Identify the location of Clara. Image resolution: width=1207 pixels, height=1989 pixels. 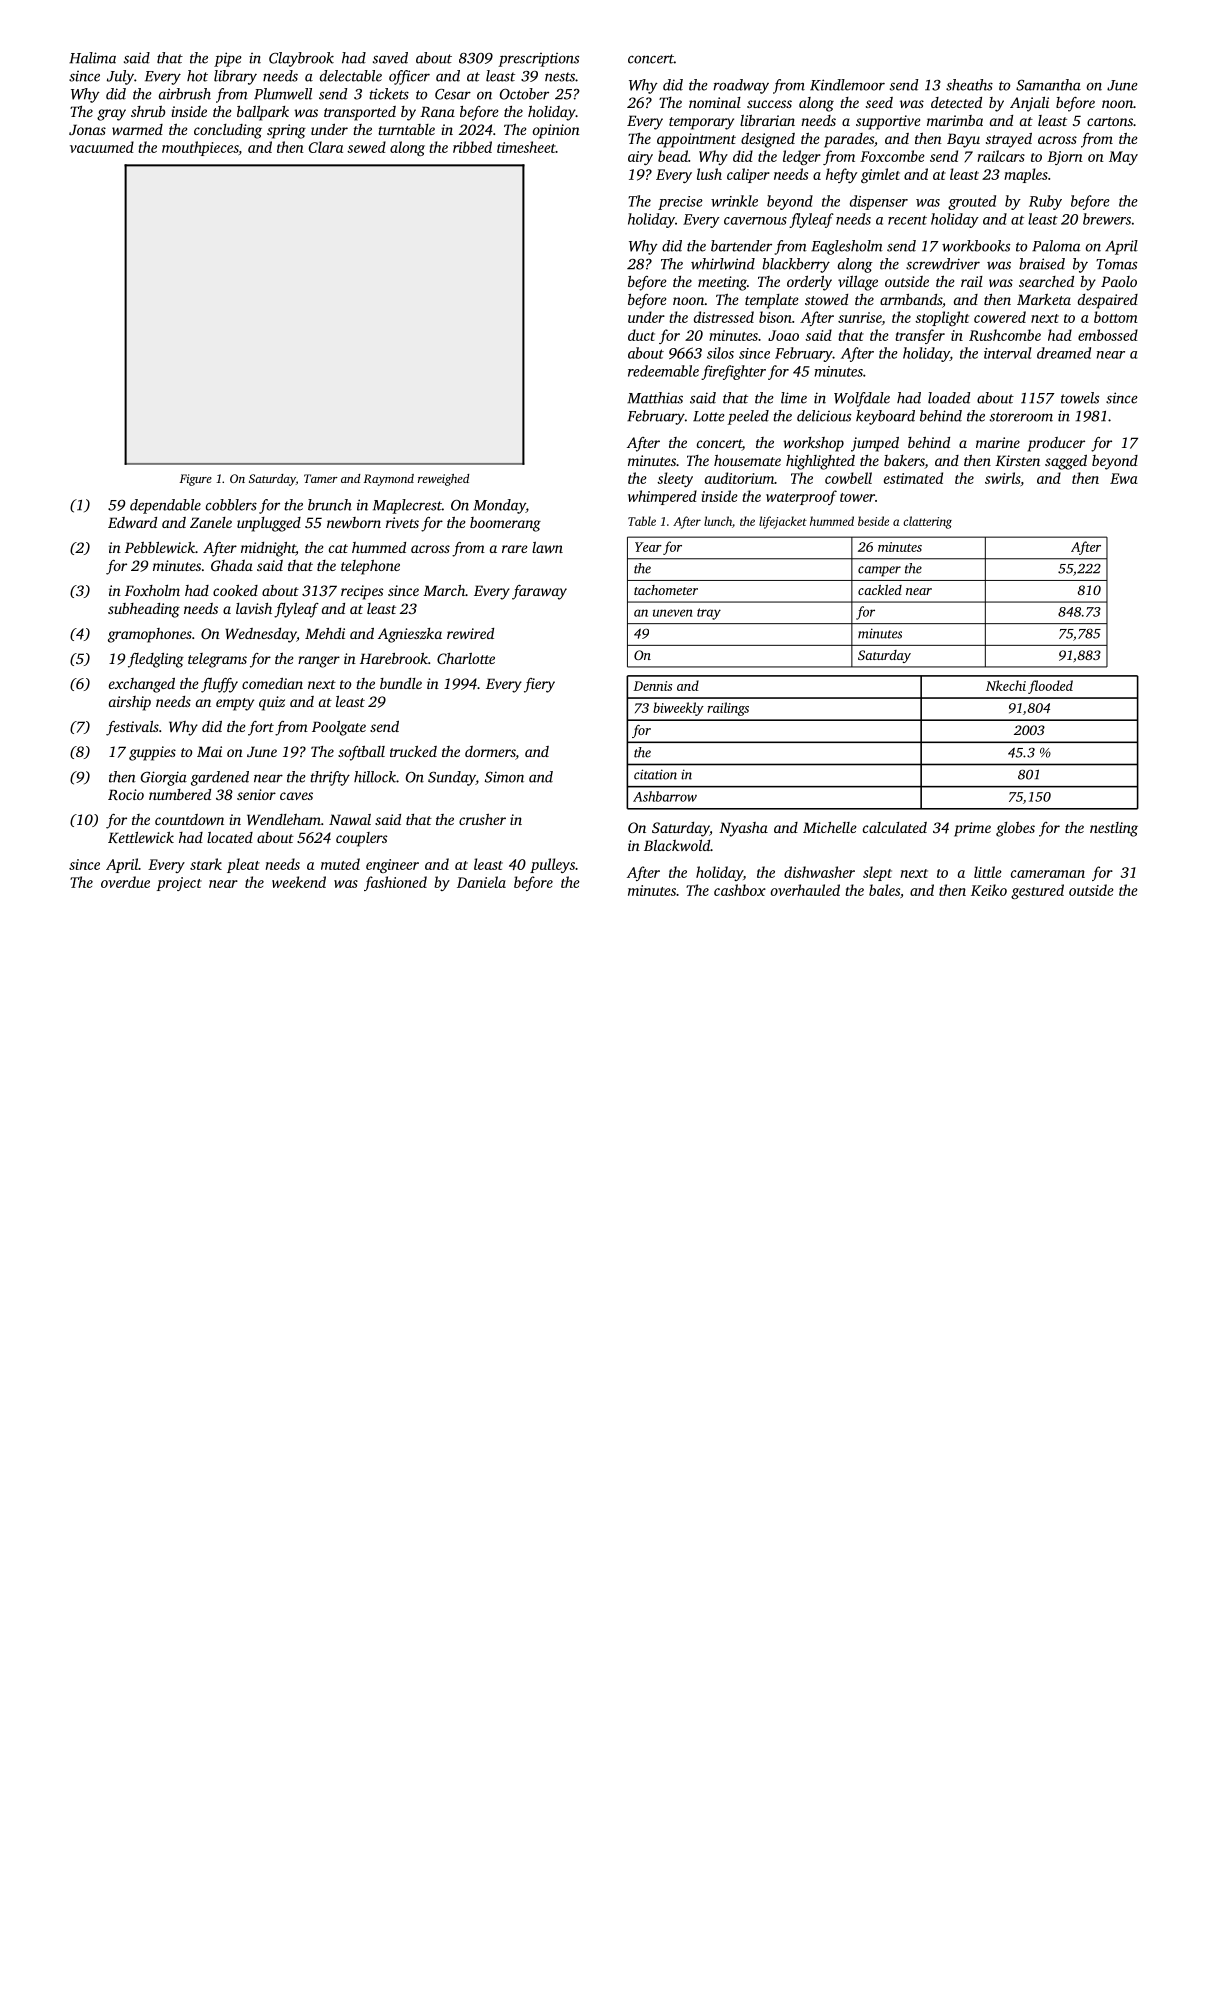
(326, 147).
